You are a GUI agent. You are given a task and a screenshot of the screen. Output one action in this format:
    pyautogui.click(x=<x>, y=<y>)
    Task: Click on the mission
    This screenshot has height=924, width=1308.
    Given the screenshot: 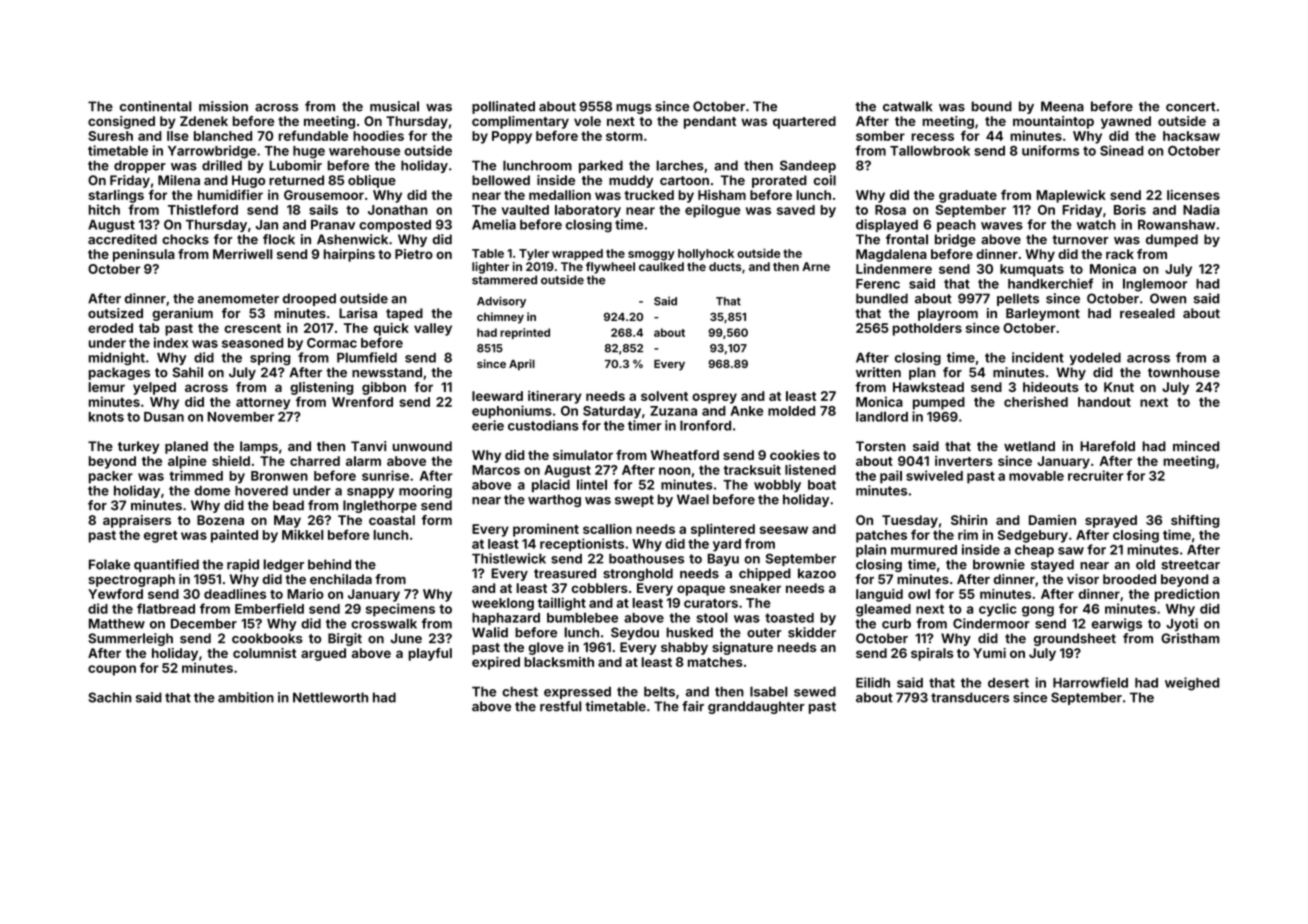 What is the action you would take?
    pyautogui.click(x=223, y=106)
